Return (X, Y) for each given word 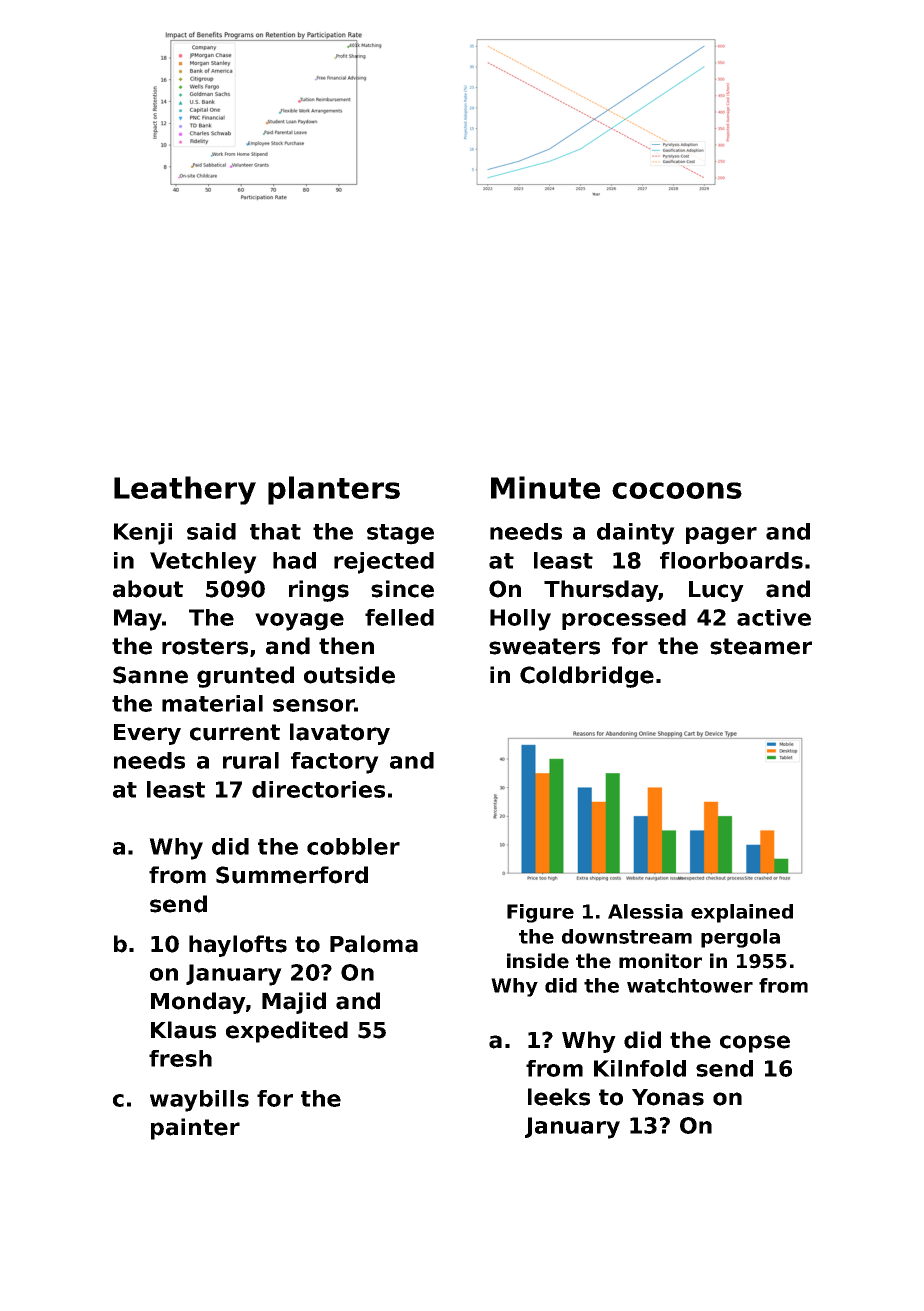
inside (538, 961)
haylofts (238, 946)
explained (742, 913)
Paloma (374, 944)
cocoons (677, 490)
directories (318, 789)
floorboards (731, 560)
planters (334, 490)
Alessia (645, 911)
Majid (294, 1003)
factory (335, 763)
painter (195, 1129)
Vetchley (203, 563)
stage (400, 534)
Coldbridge (587, 677)
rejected (384, 563)
